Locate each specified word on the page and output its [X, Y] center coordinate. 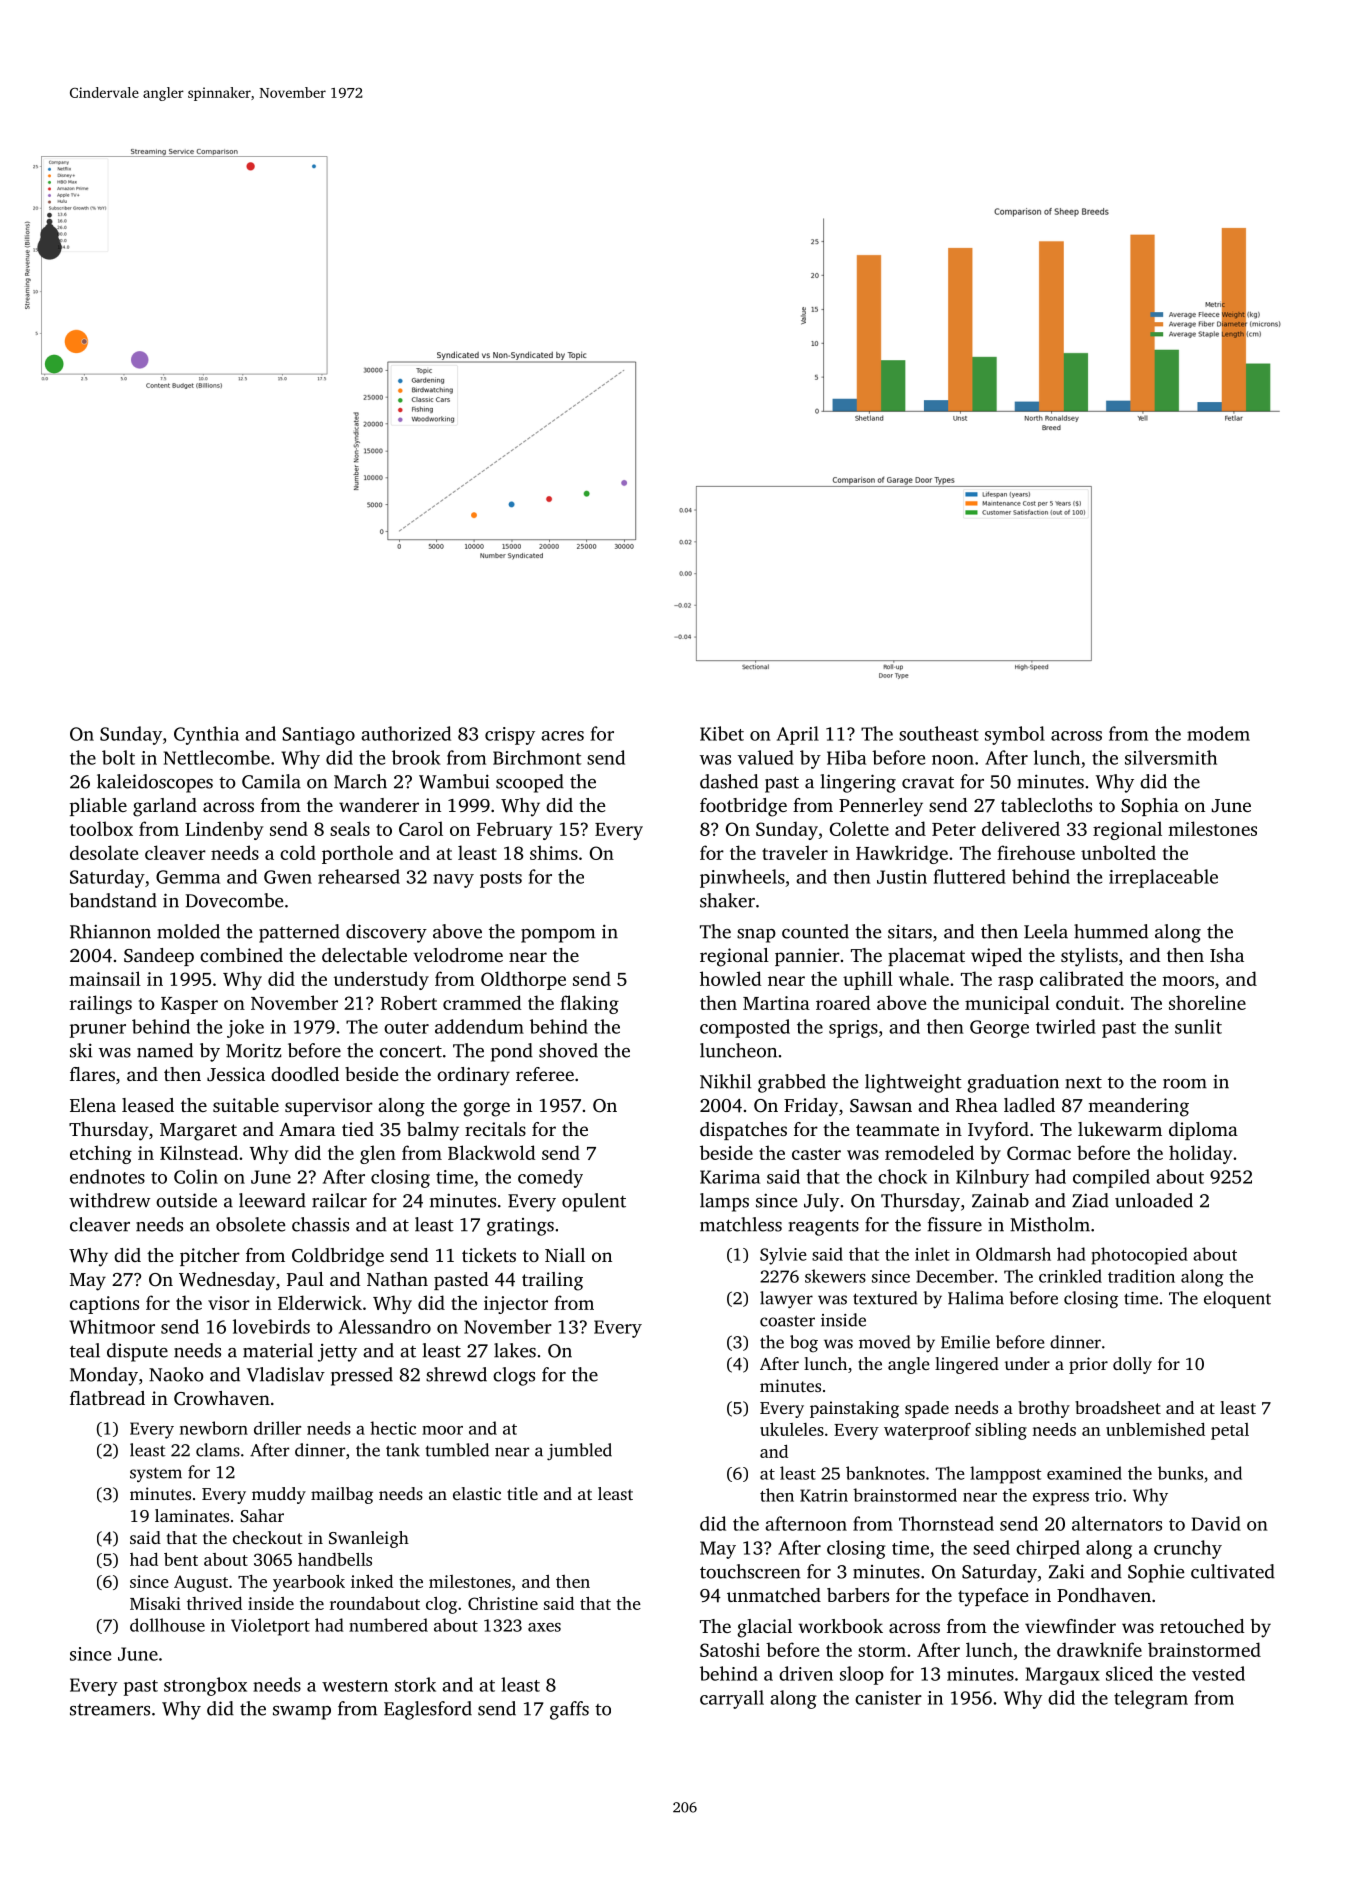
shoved [568, 1050]
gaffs [569, 1710]
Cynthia [206, 735]
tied [358, 1129]
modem [1218, 733]
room [1185, 1084]
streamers [110, 1710]
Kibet [722, 733]
